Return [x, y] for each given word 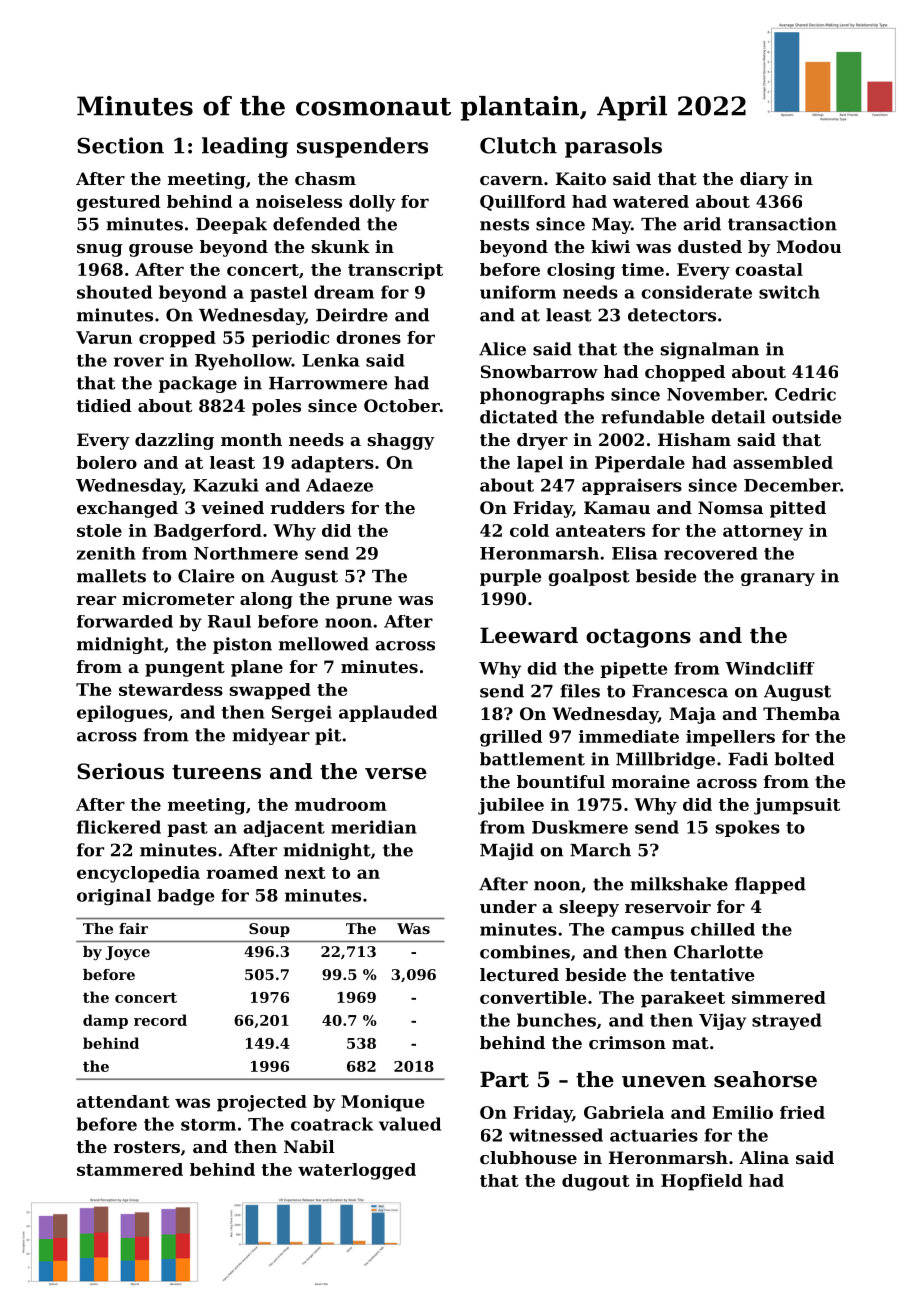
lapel [540, 464]
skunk [341, 246]
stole [99, 530]
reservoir [668, 906]
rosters [147, 1147]
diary [764, 180]
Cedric [805, 394]
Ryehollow [243, 362]
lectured [519, 974]
